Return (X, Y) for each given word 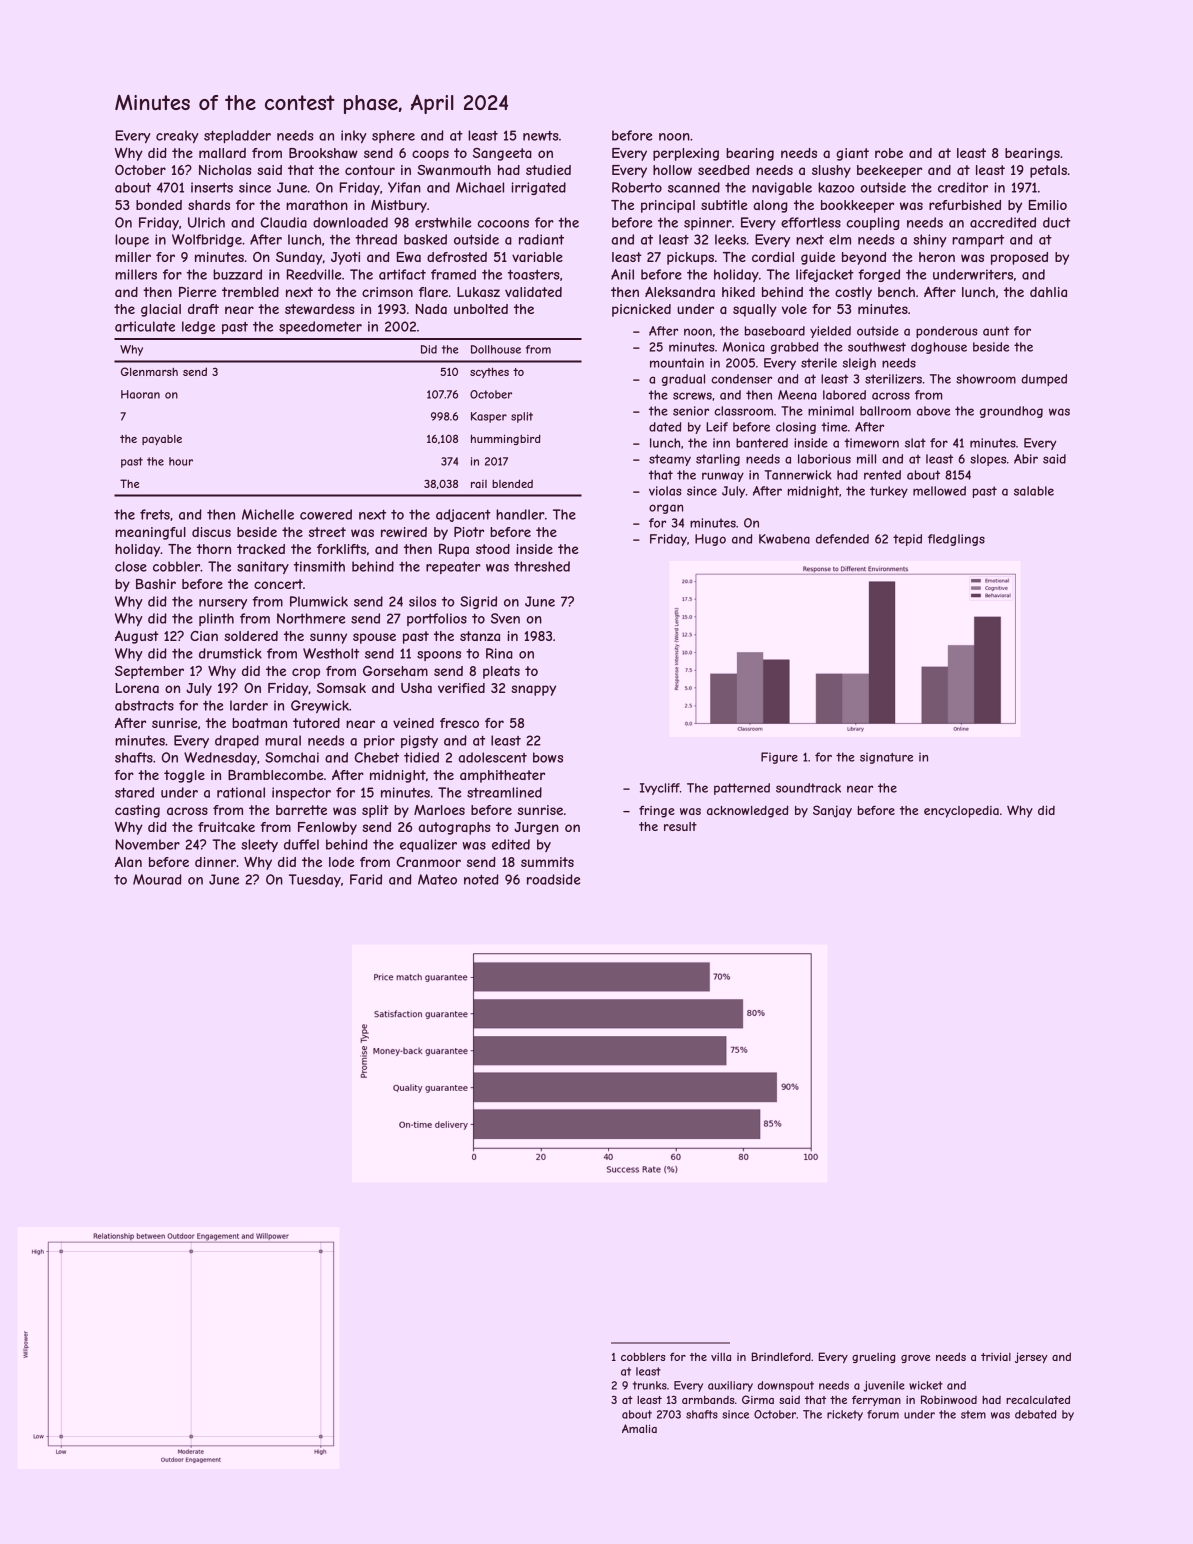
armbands (708, 1399)
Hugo (710, 540)
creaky (177, 136)
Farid (366, 879)
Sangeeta (502, 154)
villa (721, 1357)
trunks (650, 1385)
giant (852, 154)
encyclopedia (961, 812)
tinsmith (319, 566)
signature (886, 758)
